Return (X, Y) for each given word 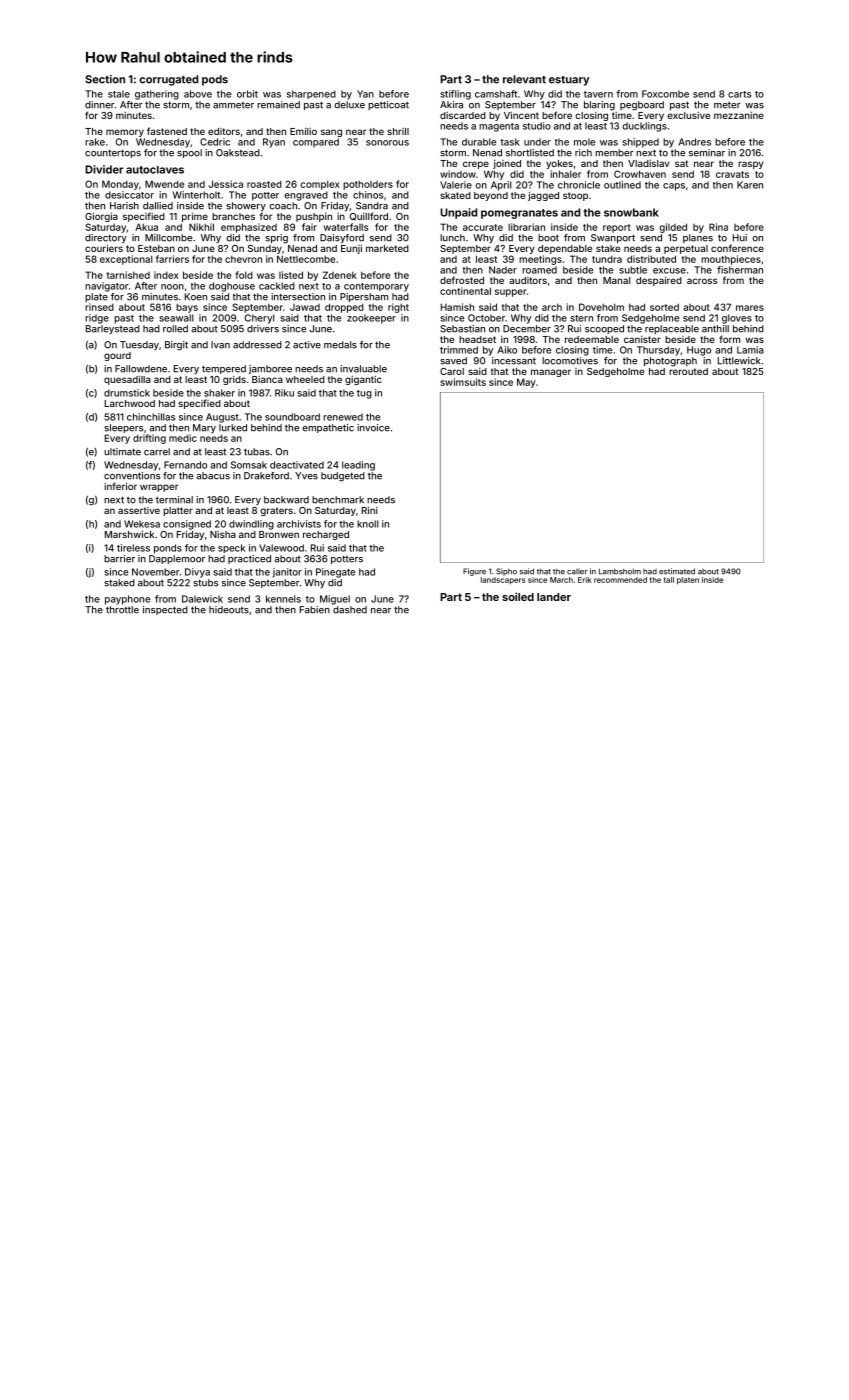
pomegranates (519, 214)
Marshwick (129, 534)
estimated (677, 571)
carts (739, 94)
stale (119, 94)
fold (244, 275)
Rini (370, 510)
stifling (455, 95)
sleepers (123, 428)
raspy (751, 165)
